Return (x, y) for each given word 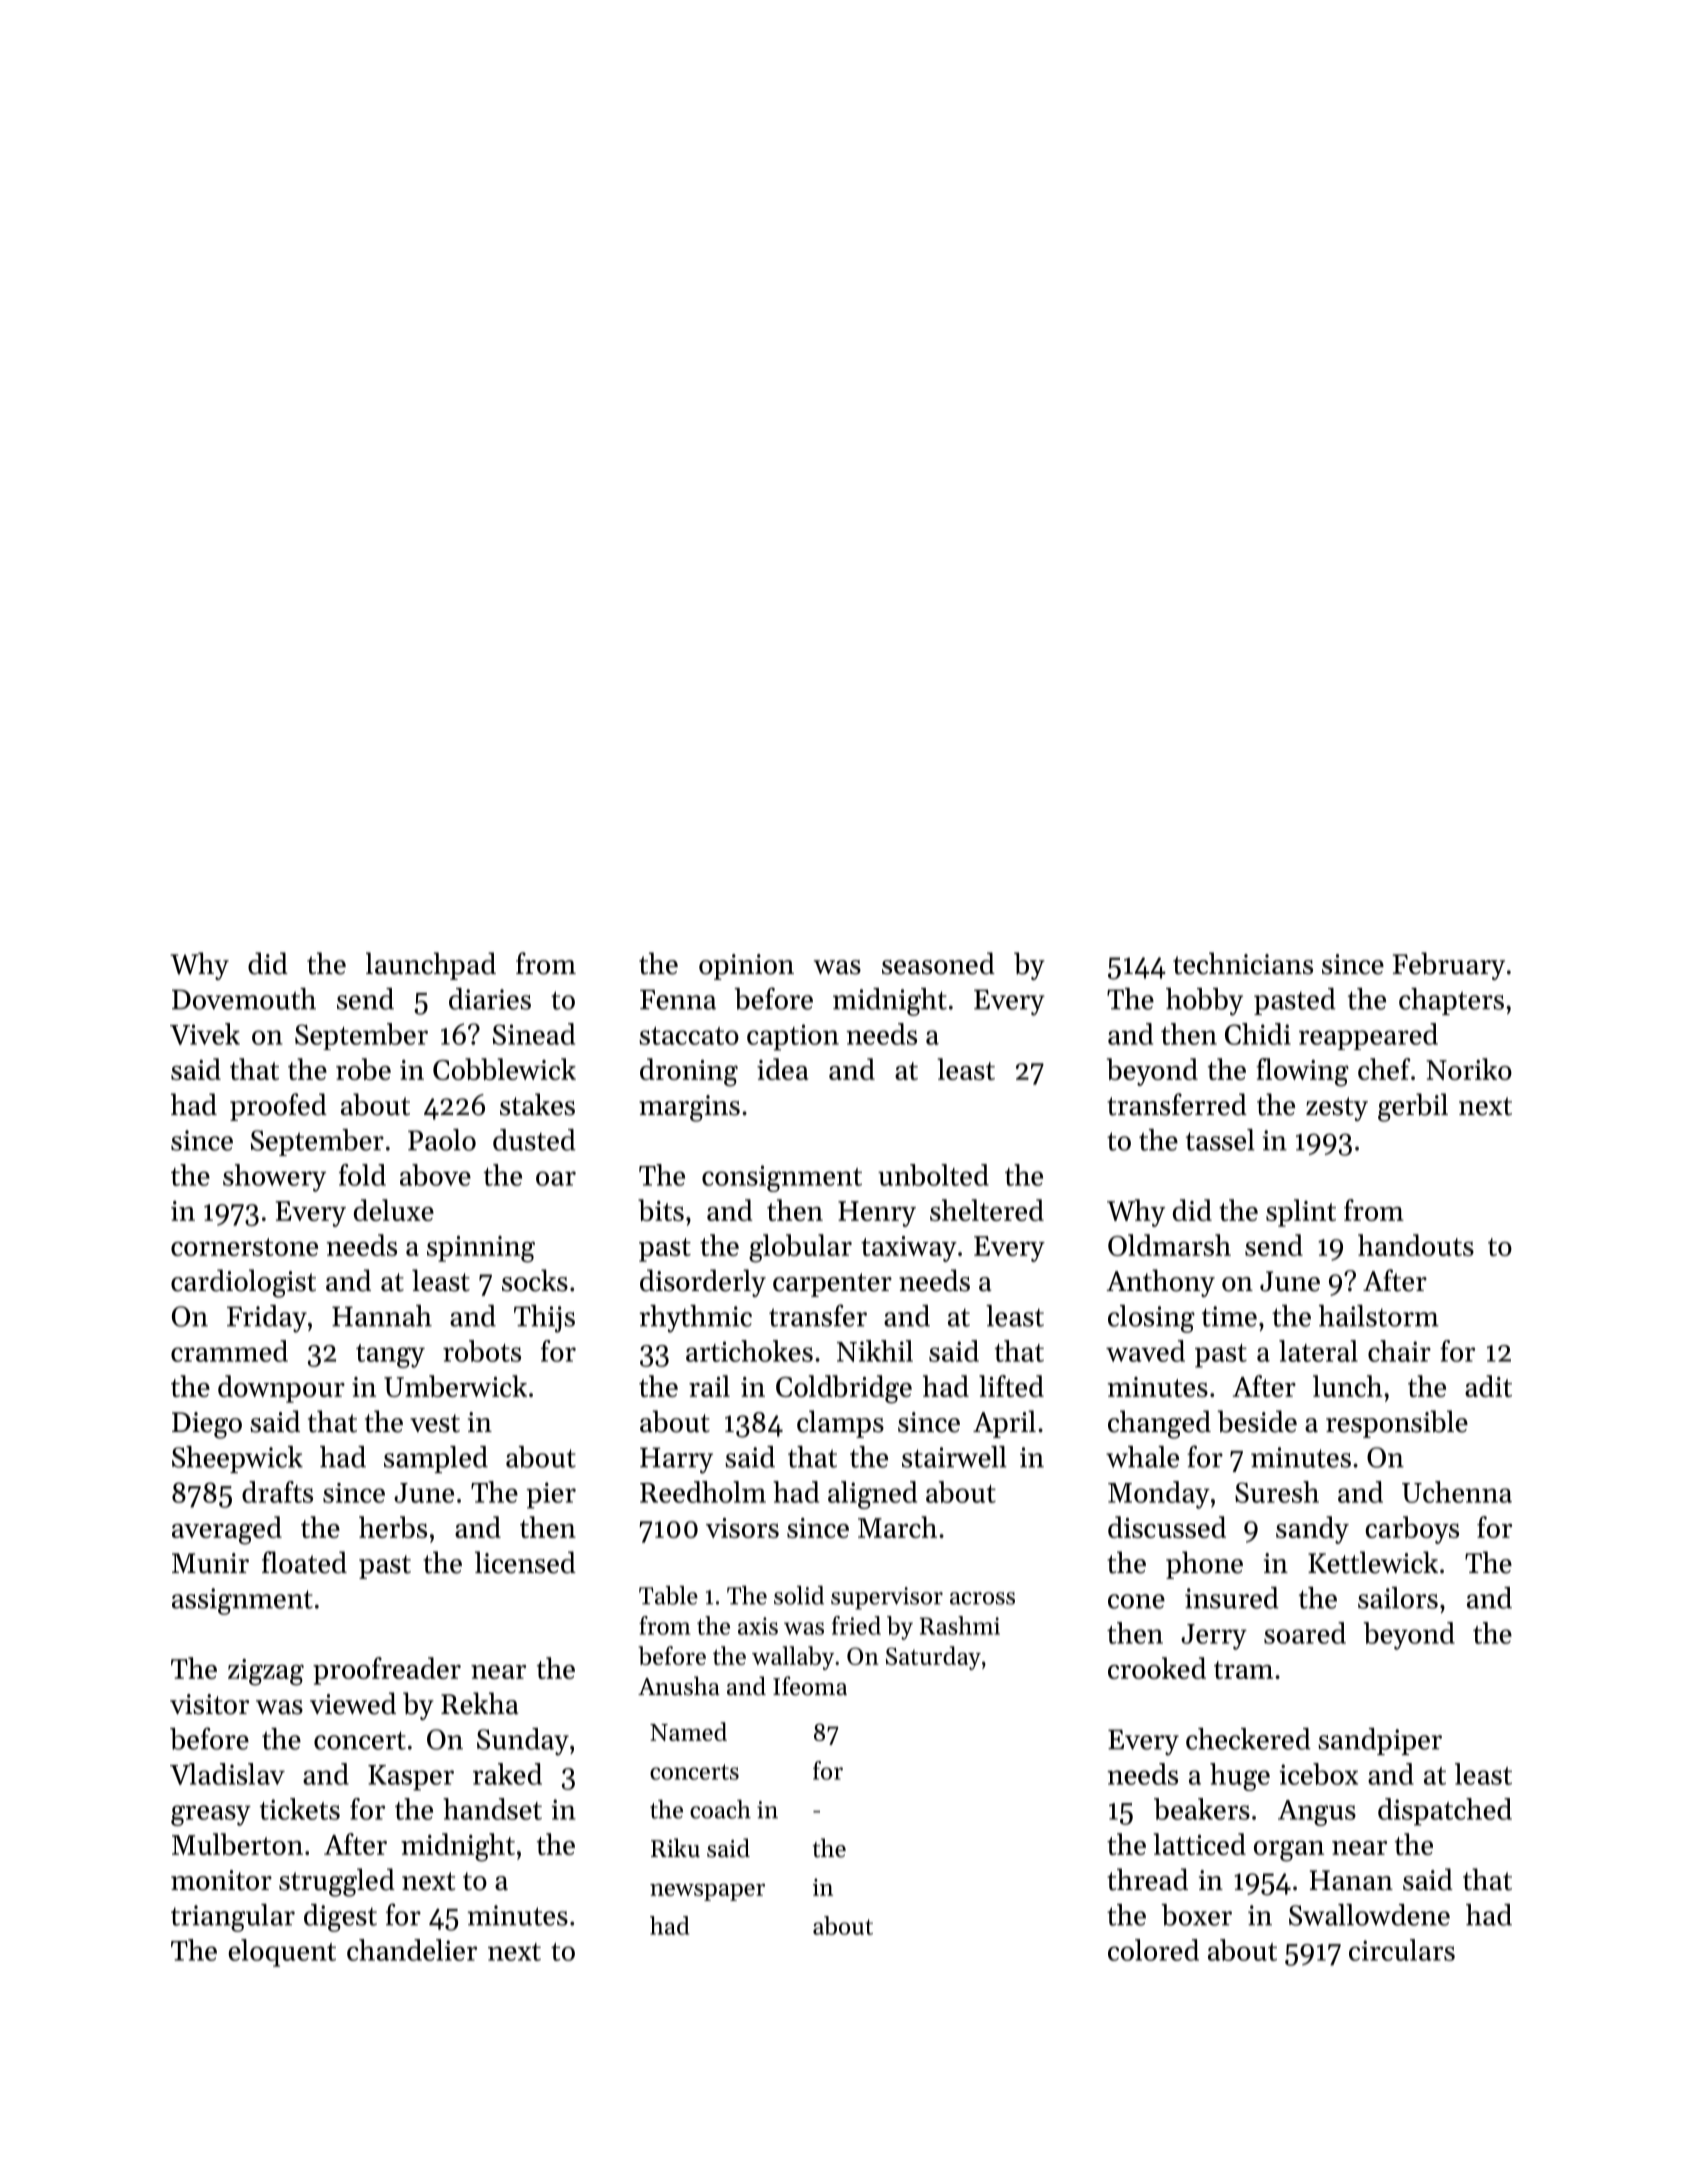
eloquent (282, 1953)
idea (783, 1069)
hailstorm (1379, 1316)
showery (274, 1178)
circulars (1402, 1950)
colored (1153, 1950)
